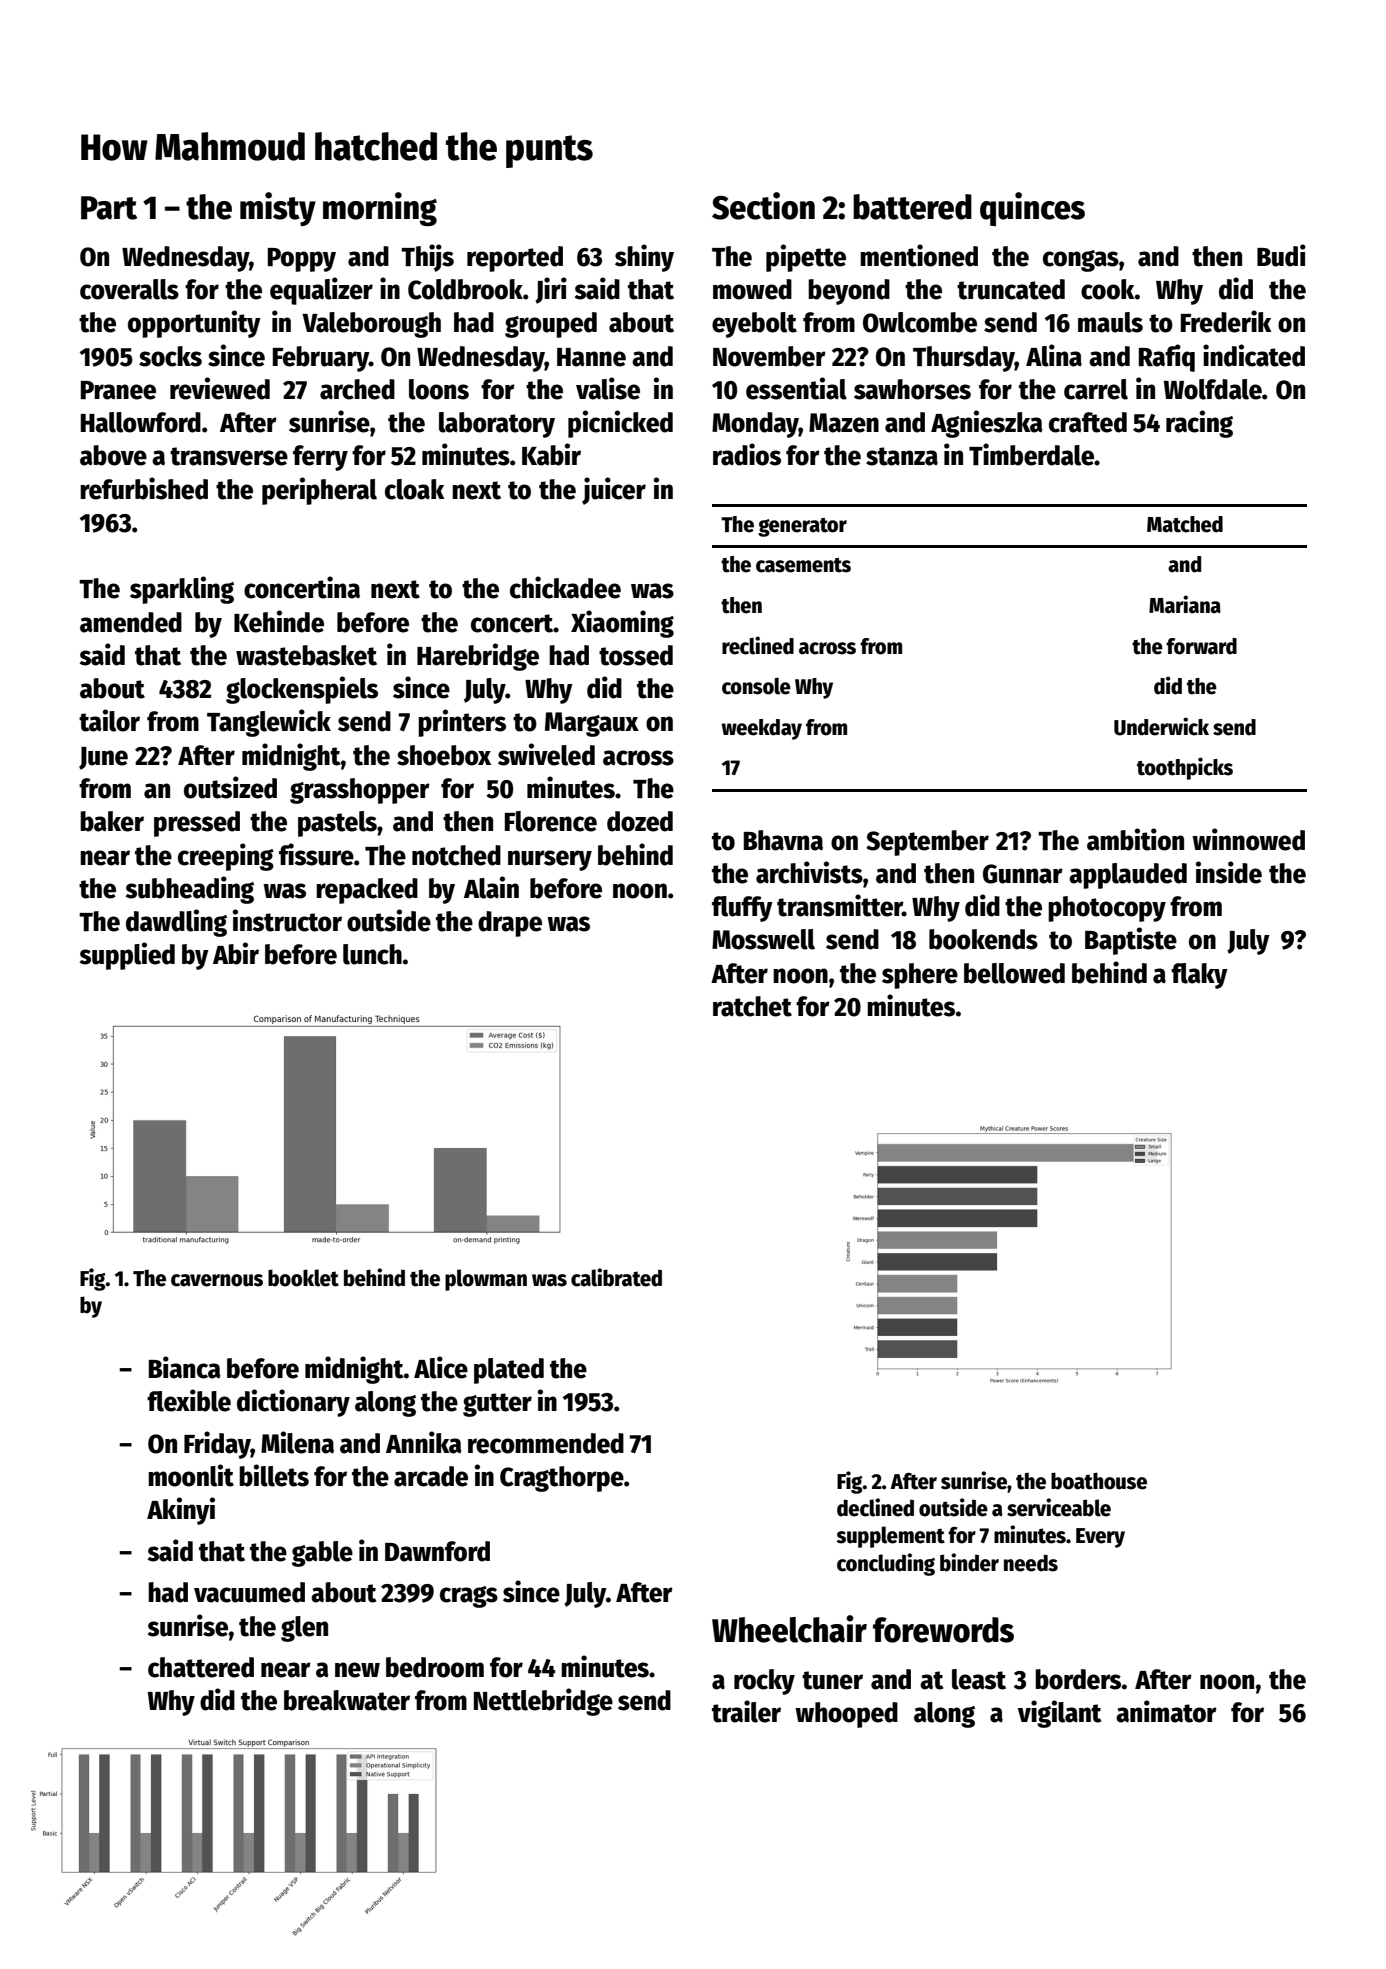  What do you see at coordinates (424, 1442) in the screenshot?
I see `Annika` at bounding box center [424, 1442].
